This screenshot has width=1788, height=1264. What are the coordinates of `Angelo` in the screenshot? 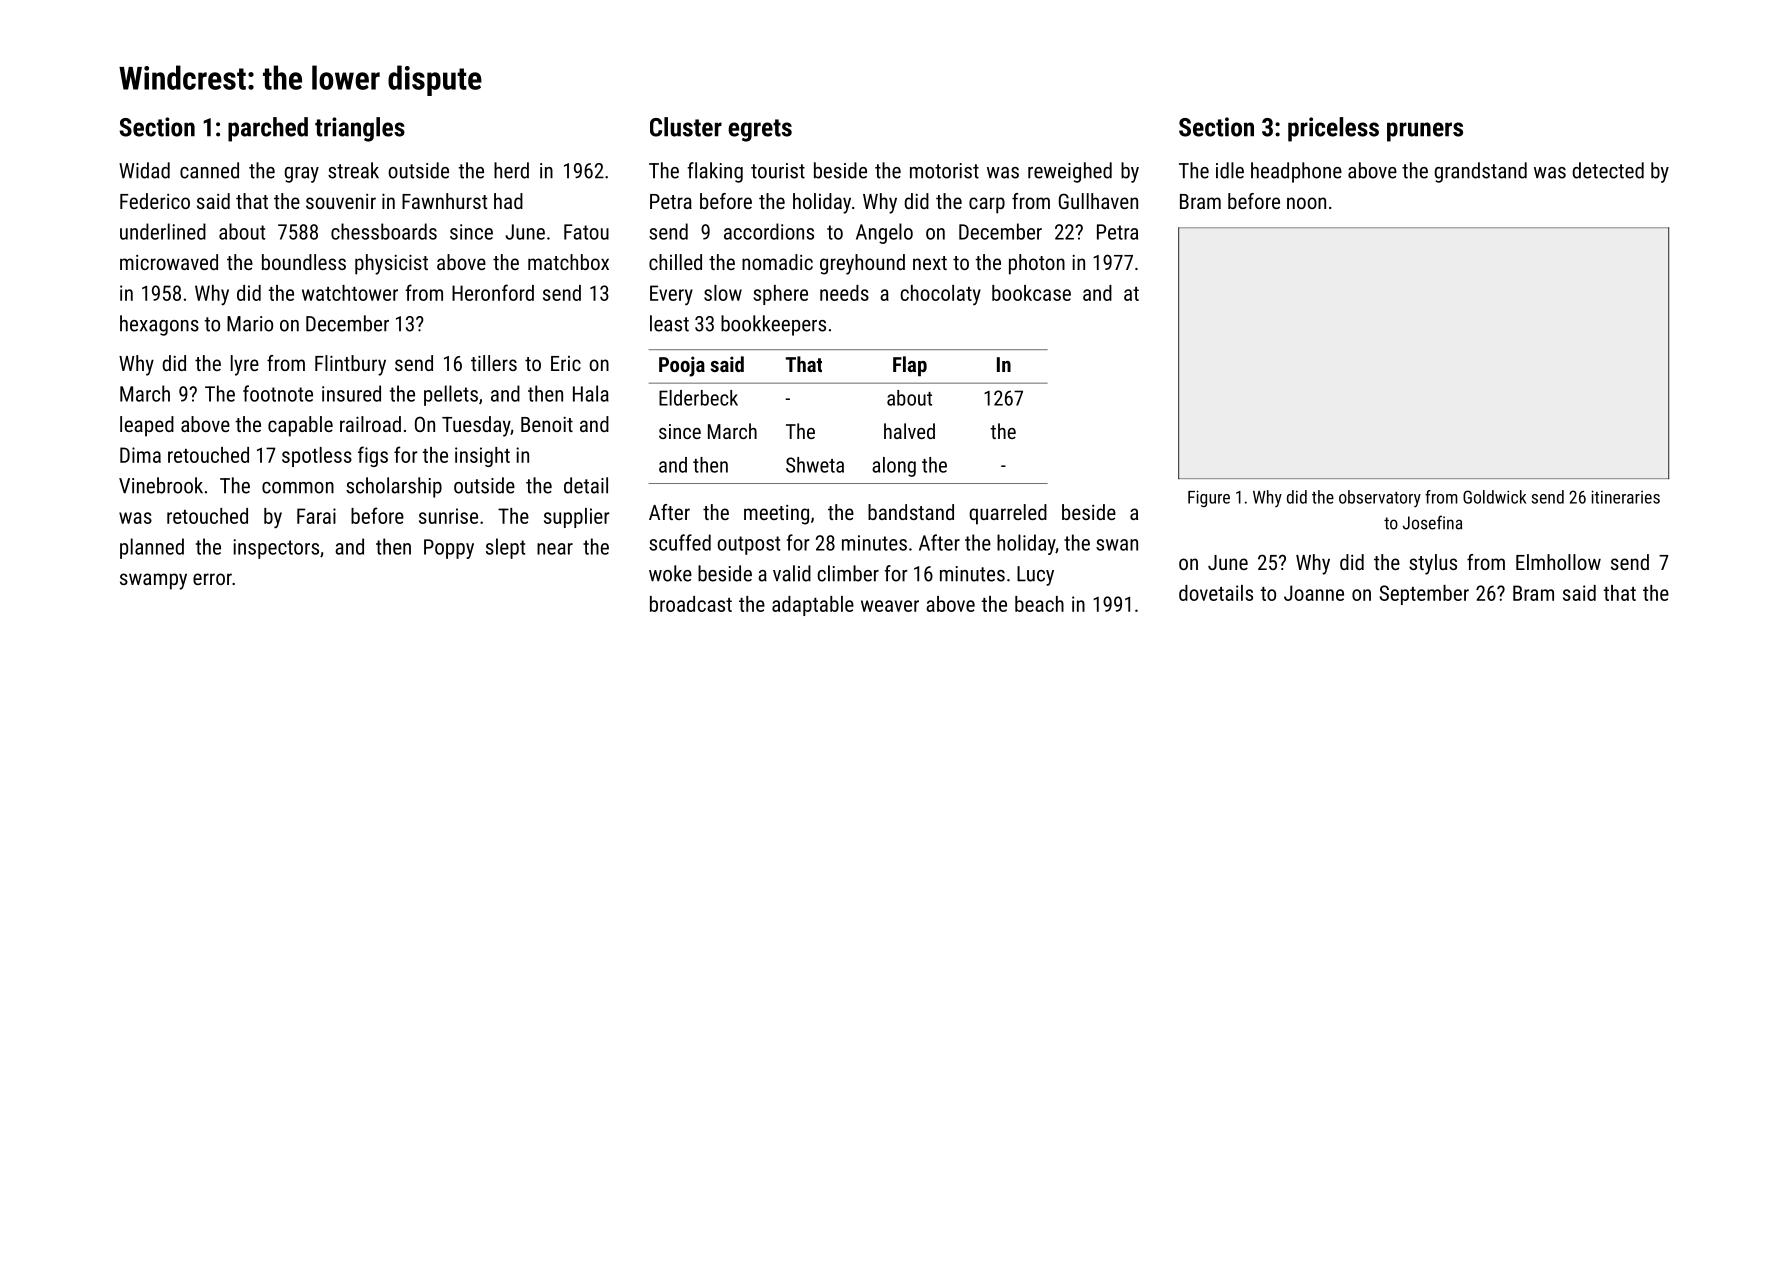 It's located at (884, 233).
